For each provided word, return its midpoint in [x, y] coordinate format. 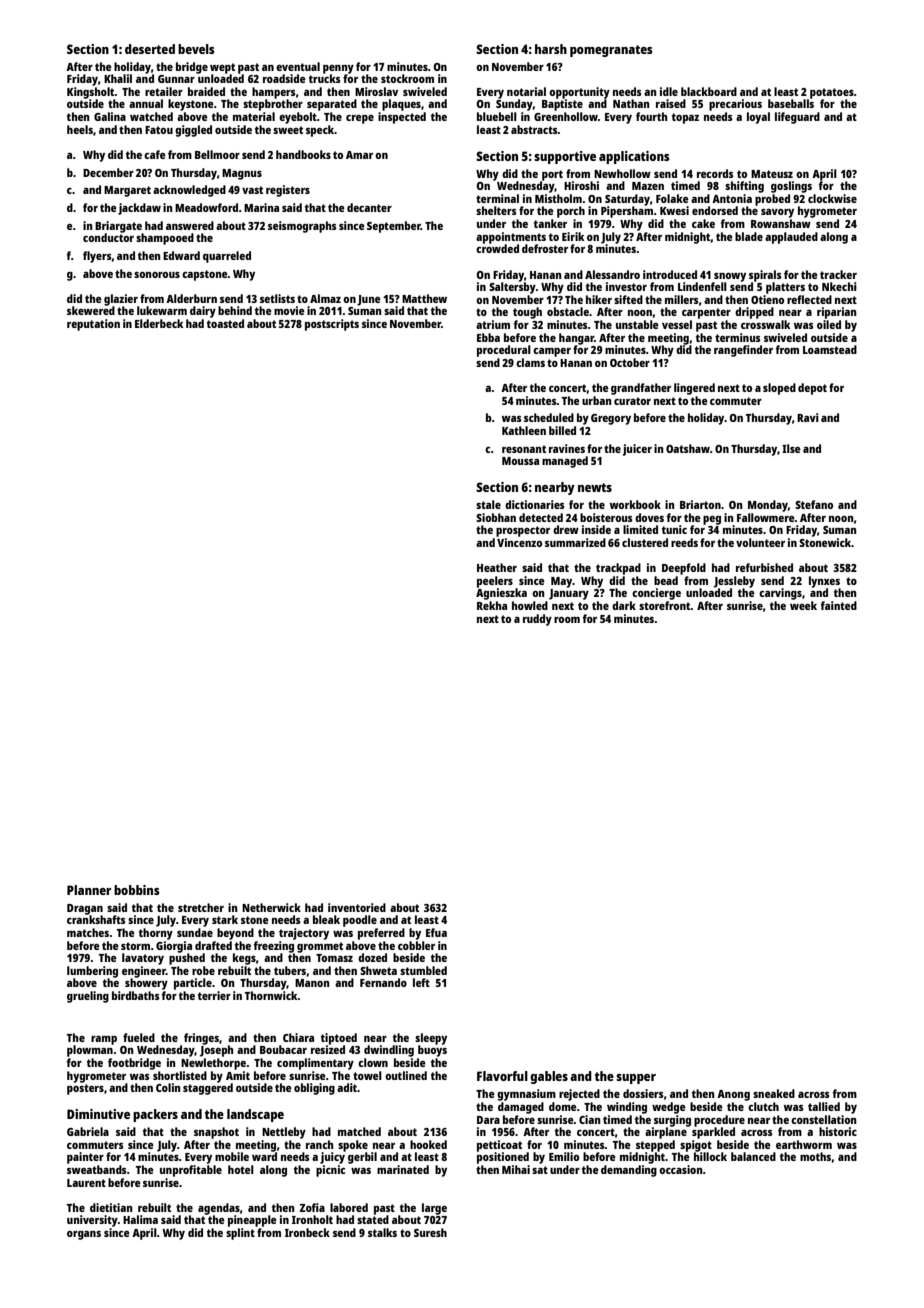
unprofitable [191, 1171]
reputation [93, 325]
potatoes [832, 93]
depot [812, 389]
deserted [150, 49]
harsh [551, 49]
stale [488, 504]
